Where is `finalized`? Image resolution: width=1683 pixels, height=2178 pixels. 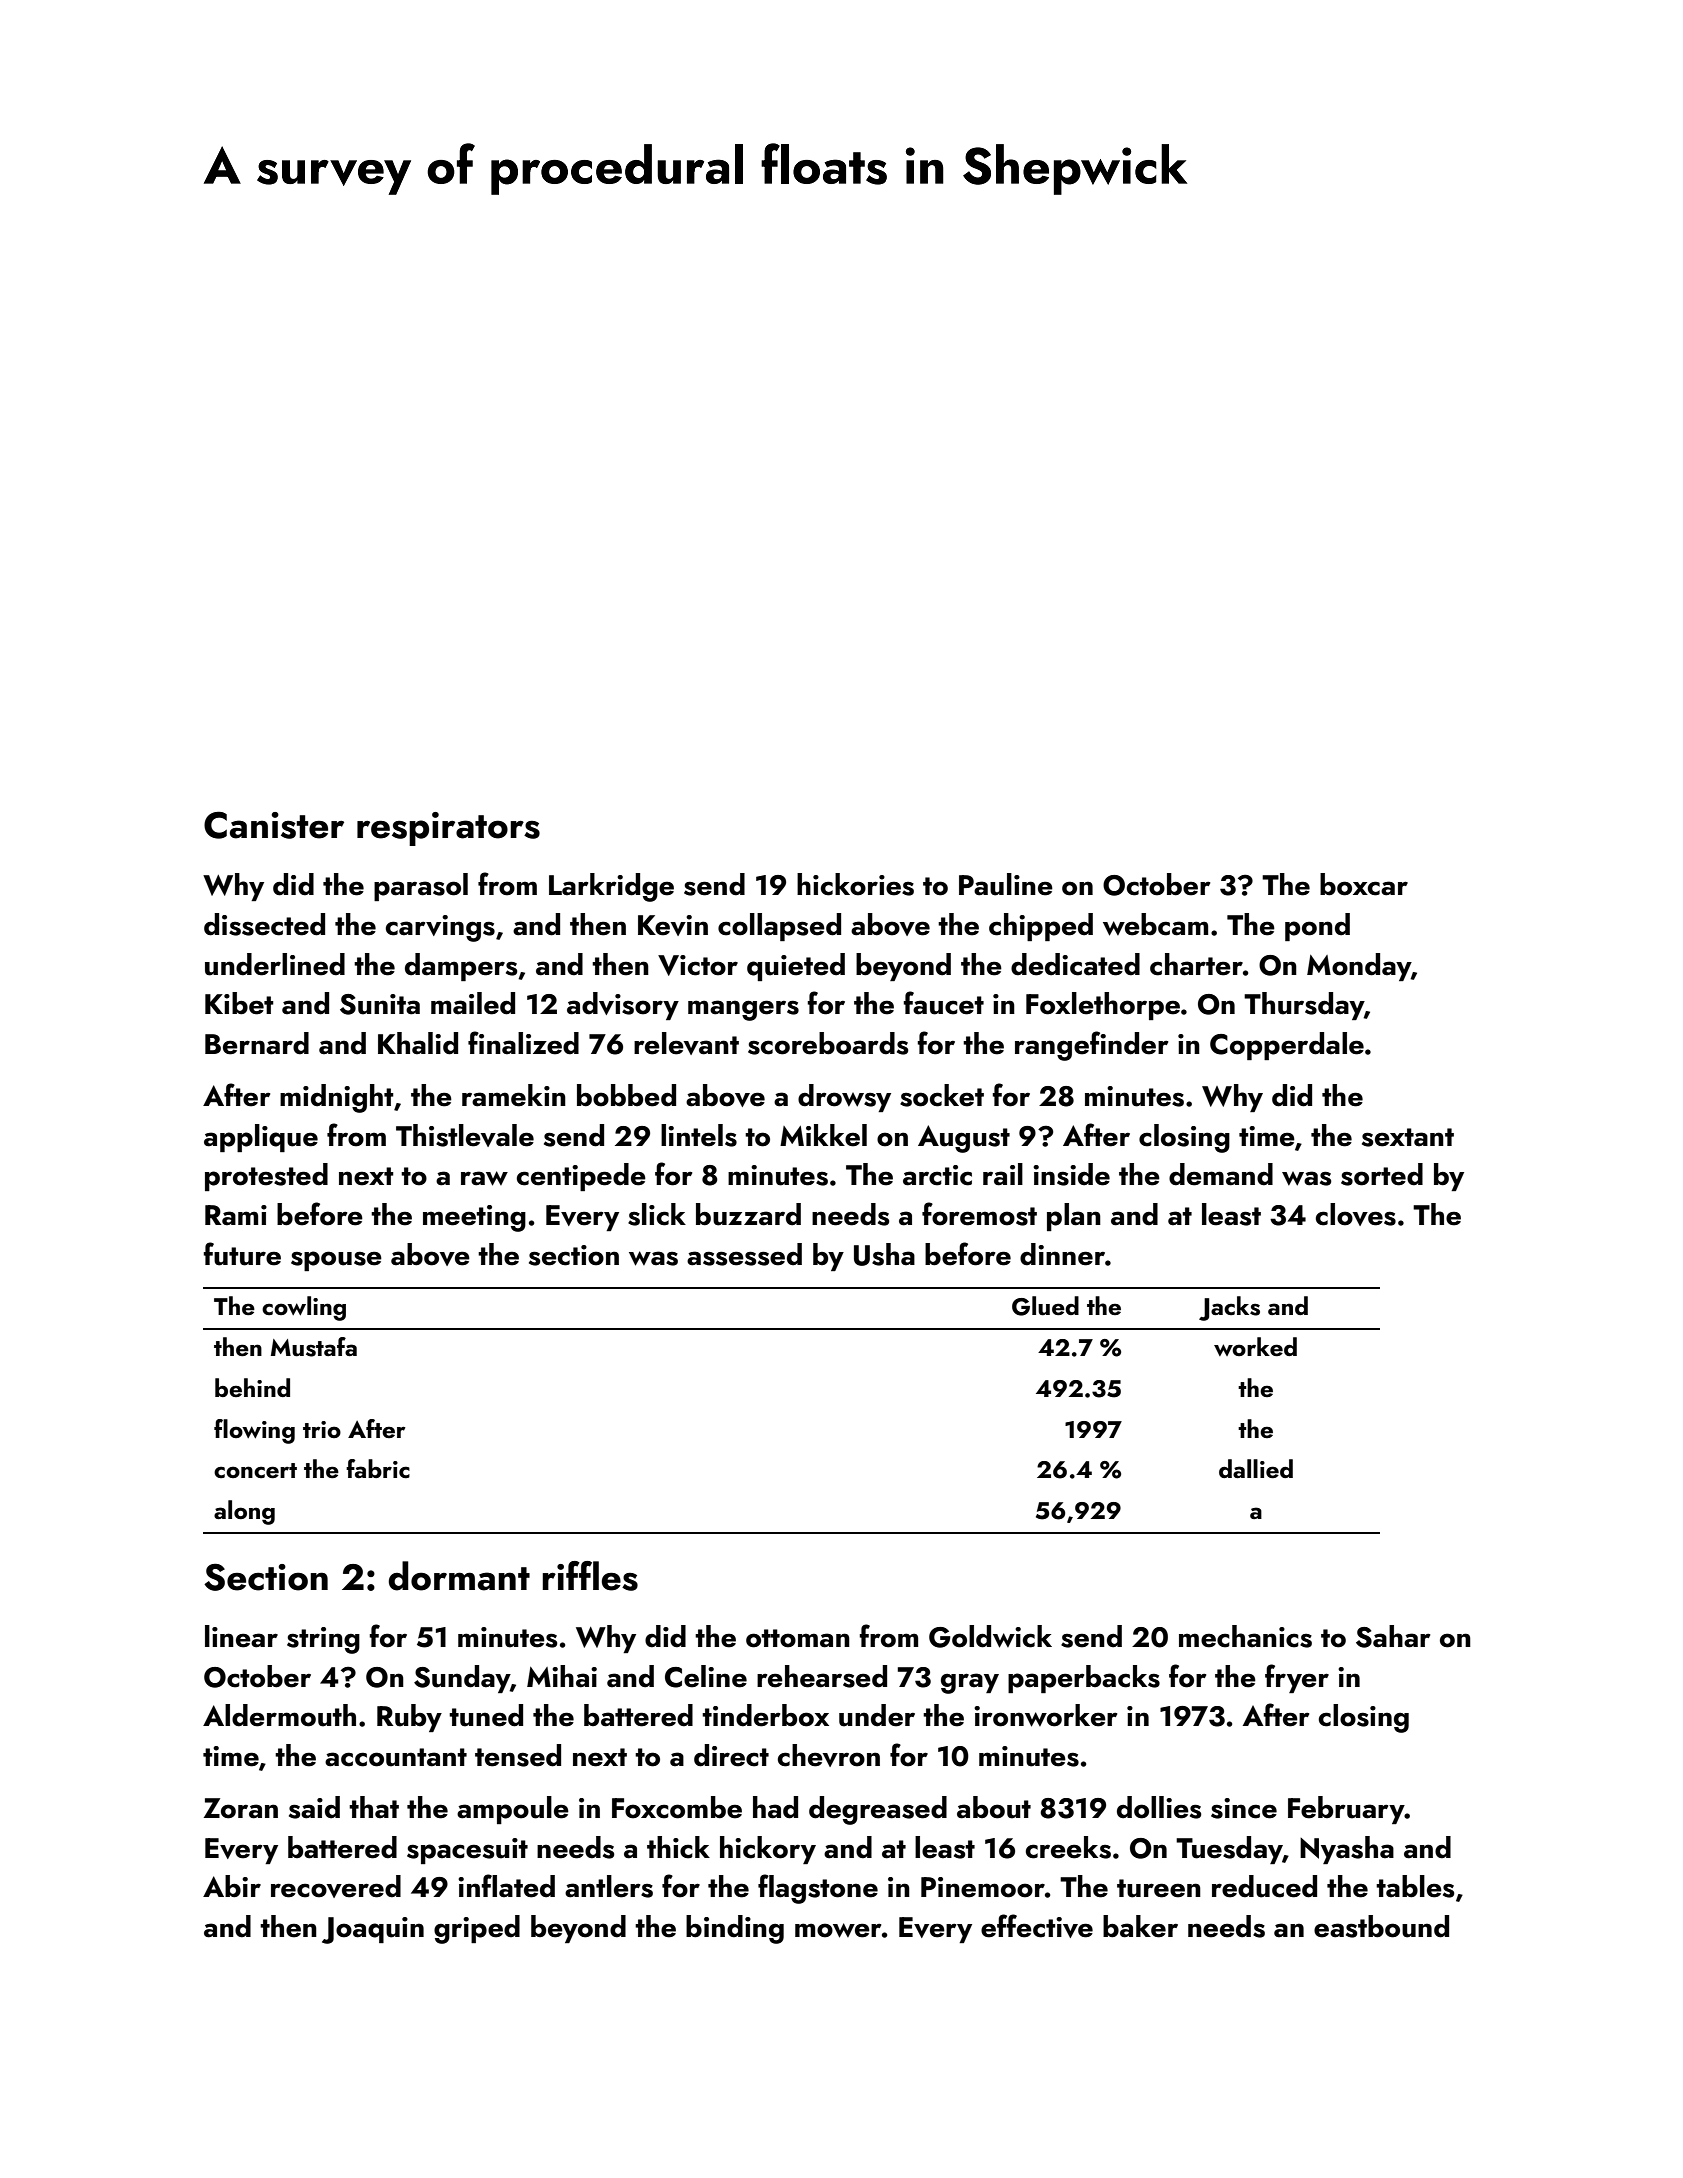 finalized is located at coordinates (523, 1043).
